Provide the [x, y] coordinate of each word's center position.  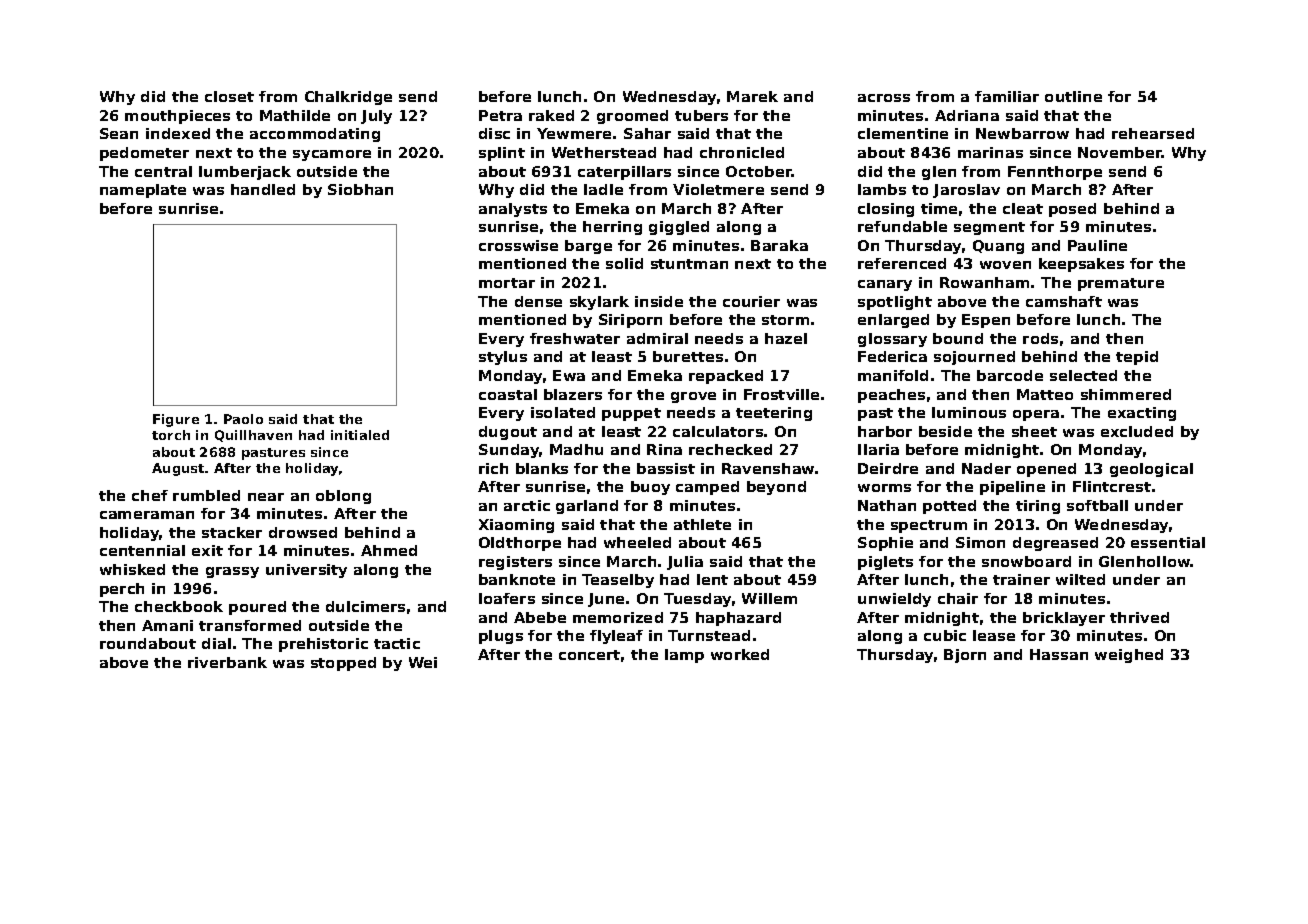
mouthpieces [177, 117]
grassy [232, 572]
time [939, 208]
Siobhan [360, 189]
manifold [893, 375]
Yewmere [574, 133]
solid [624, 263]
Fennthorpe [1055, 173]
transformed [250, 625]
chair [958, 598]
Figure [176, 420]
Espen [986, 321]
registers [515, 563]
